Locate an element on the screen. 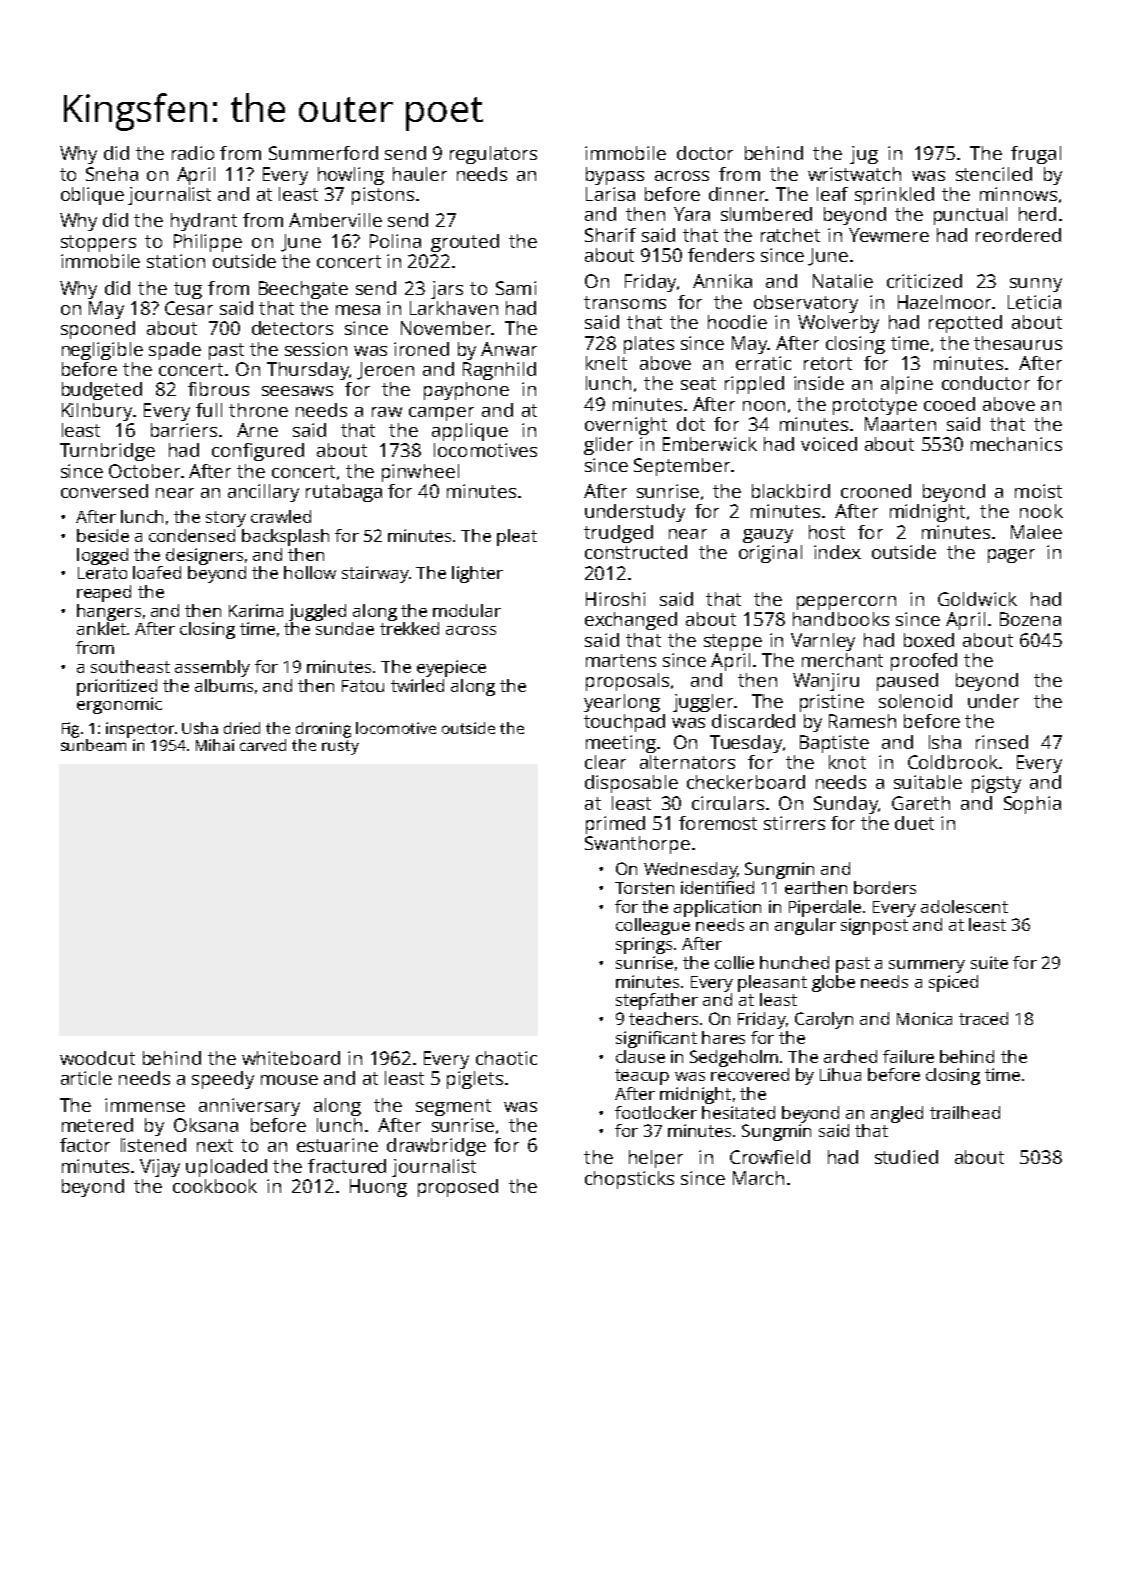  radio is located at coordinates (193, 153).
